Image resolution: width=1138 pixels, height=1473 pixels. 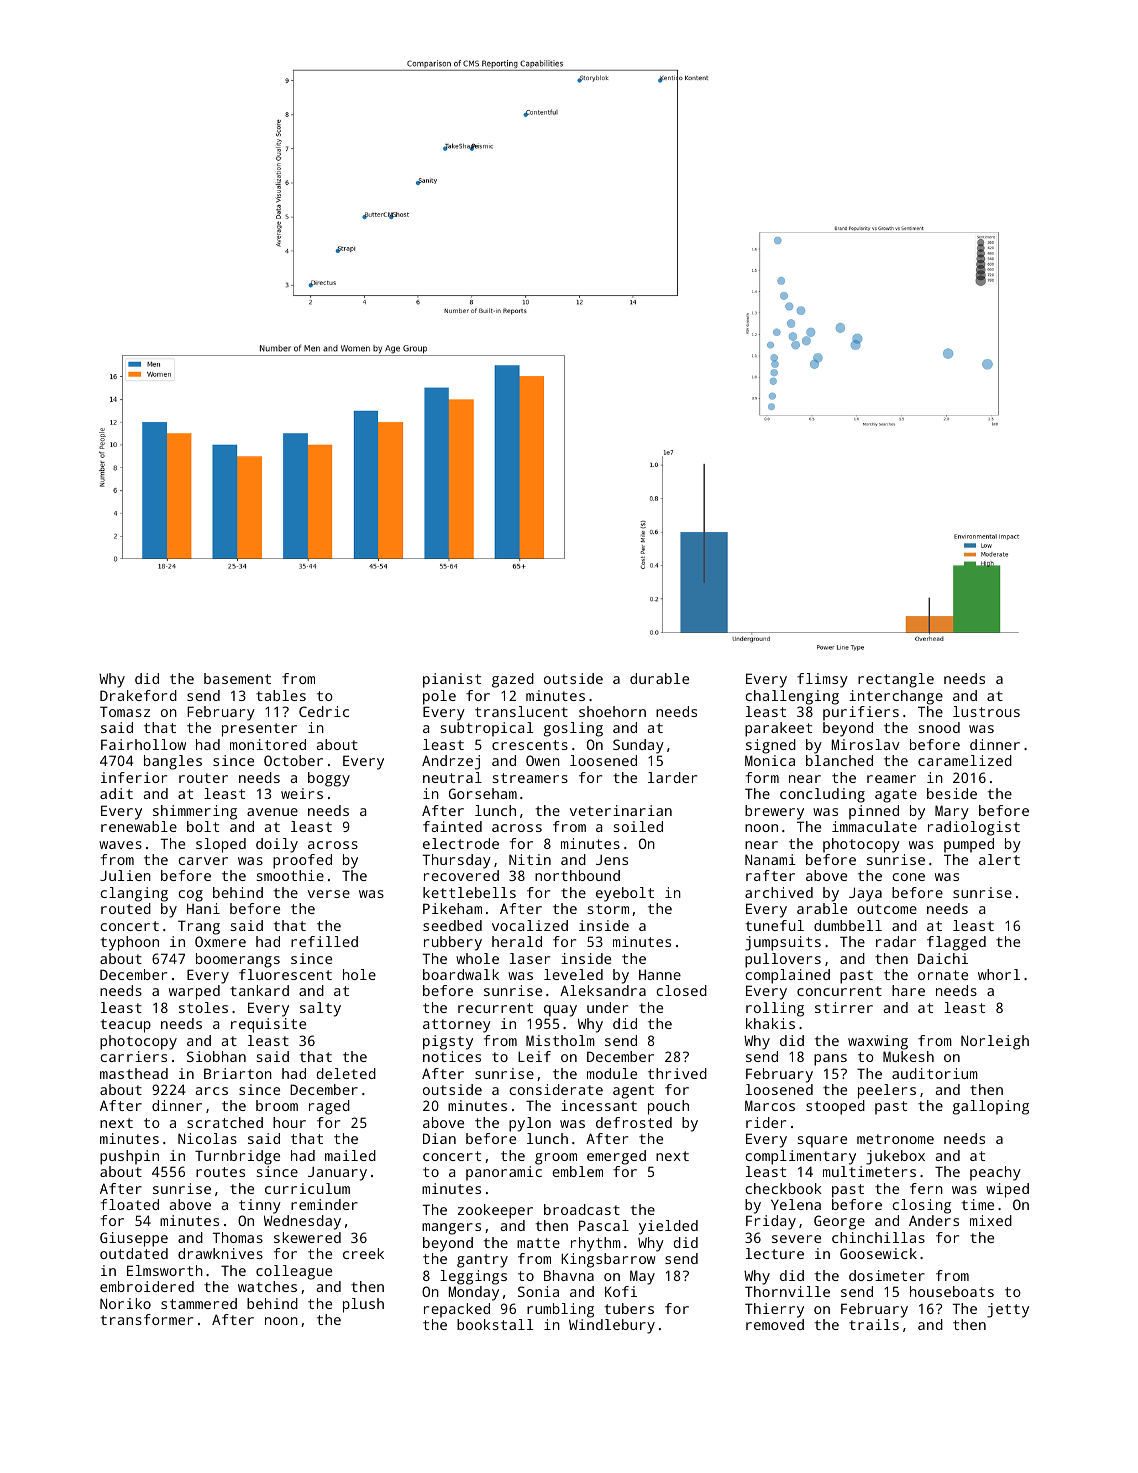 I want to click on outdated, so click(x=134, y=1253).
